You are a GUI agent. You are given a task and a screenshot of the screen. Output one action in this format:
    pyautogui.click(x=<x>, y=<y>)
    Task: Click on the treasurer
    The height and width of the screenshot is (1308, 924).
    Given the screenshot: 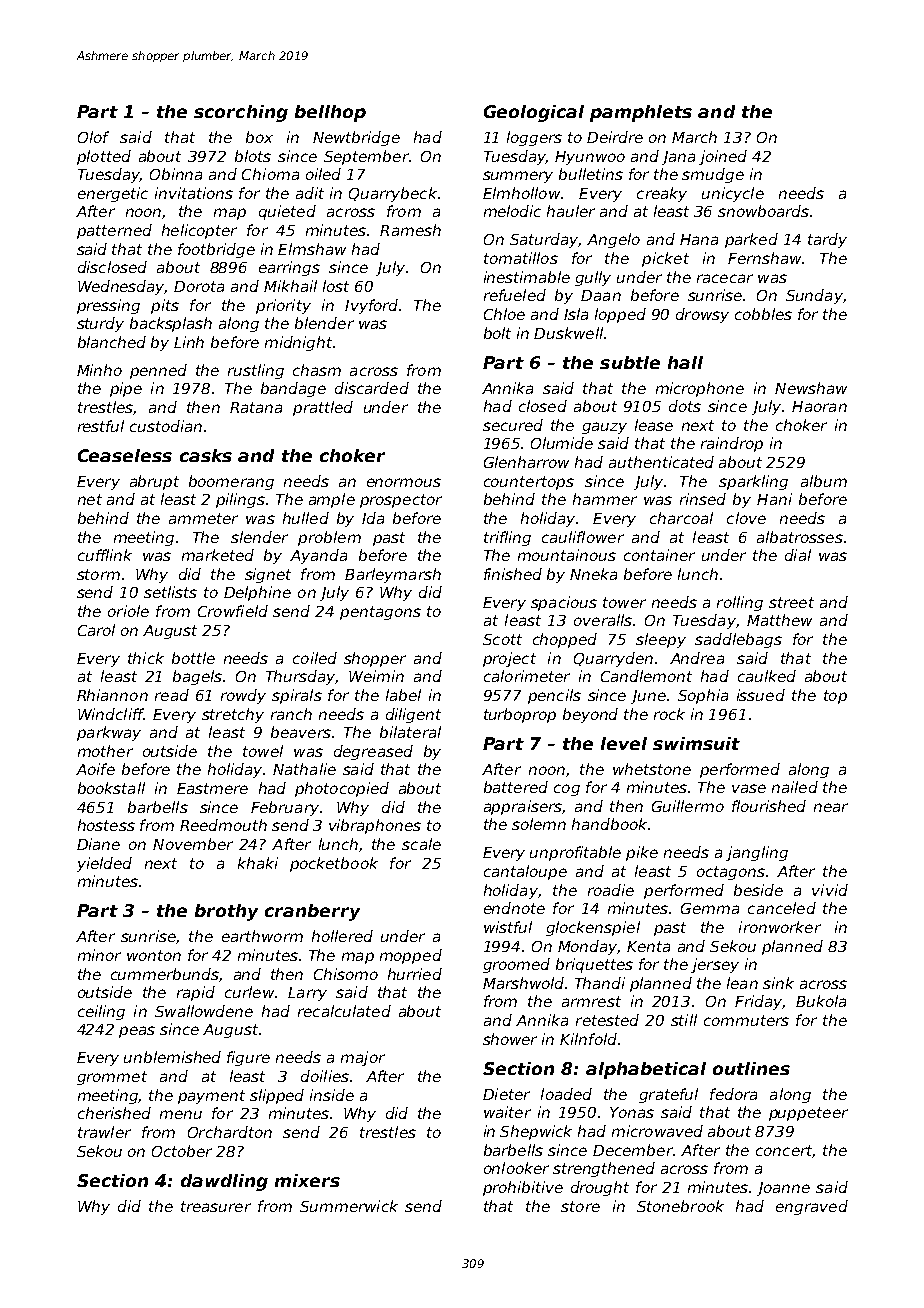 What is the action you would take?
    pyautogui.click(x=216, y=1206)
